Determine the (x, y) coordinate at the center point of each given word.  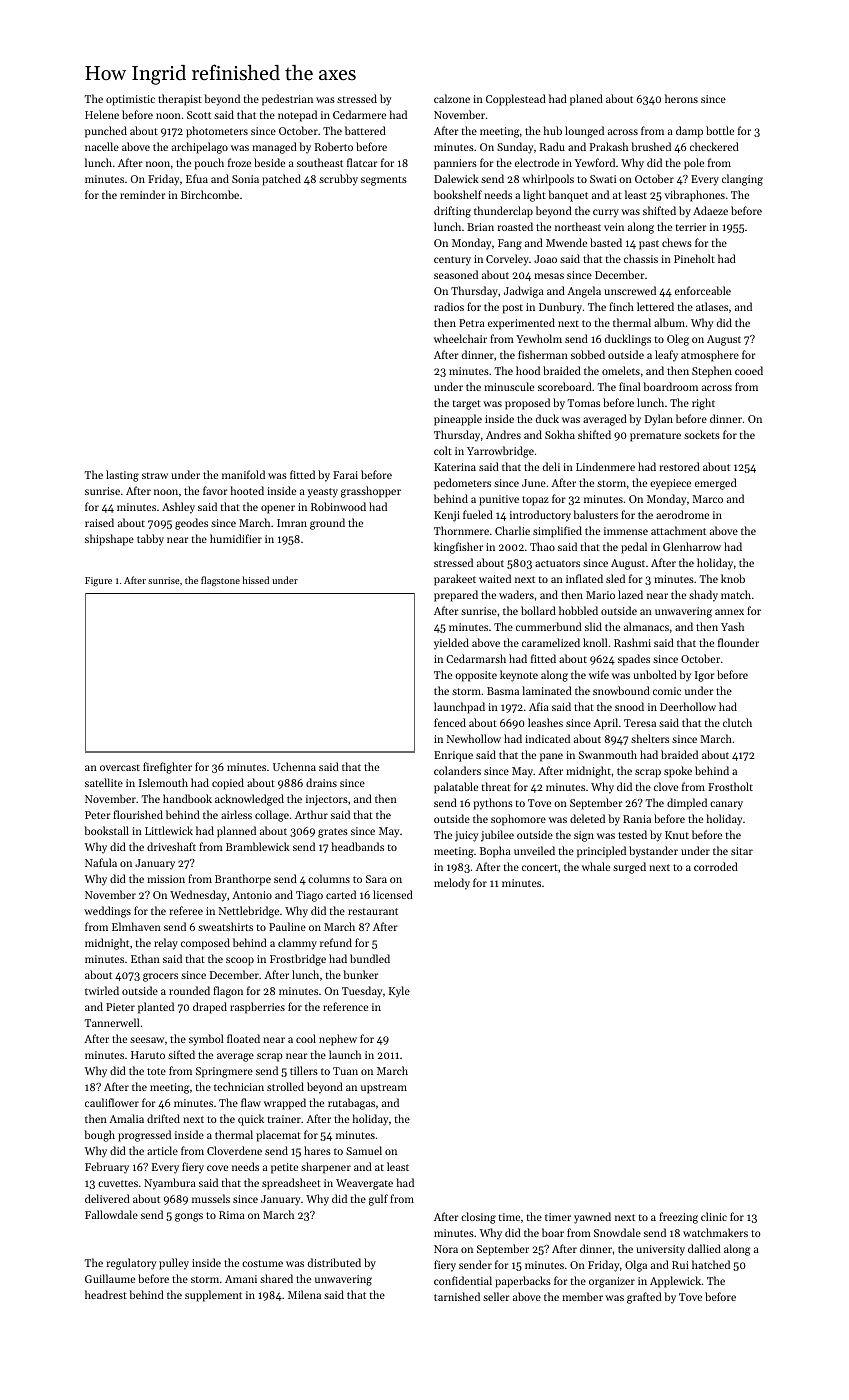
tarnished (457, 1296)
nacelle (102, 146)
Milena (304, 1294)
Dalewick (456, 178)
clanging (742, 180)
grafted (644, 1298)
